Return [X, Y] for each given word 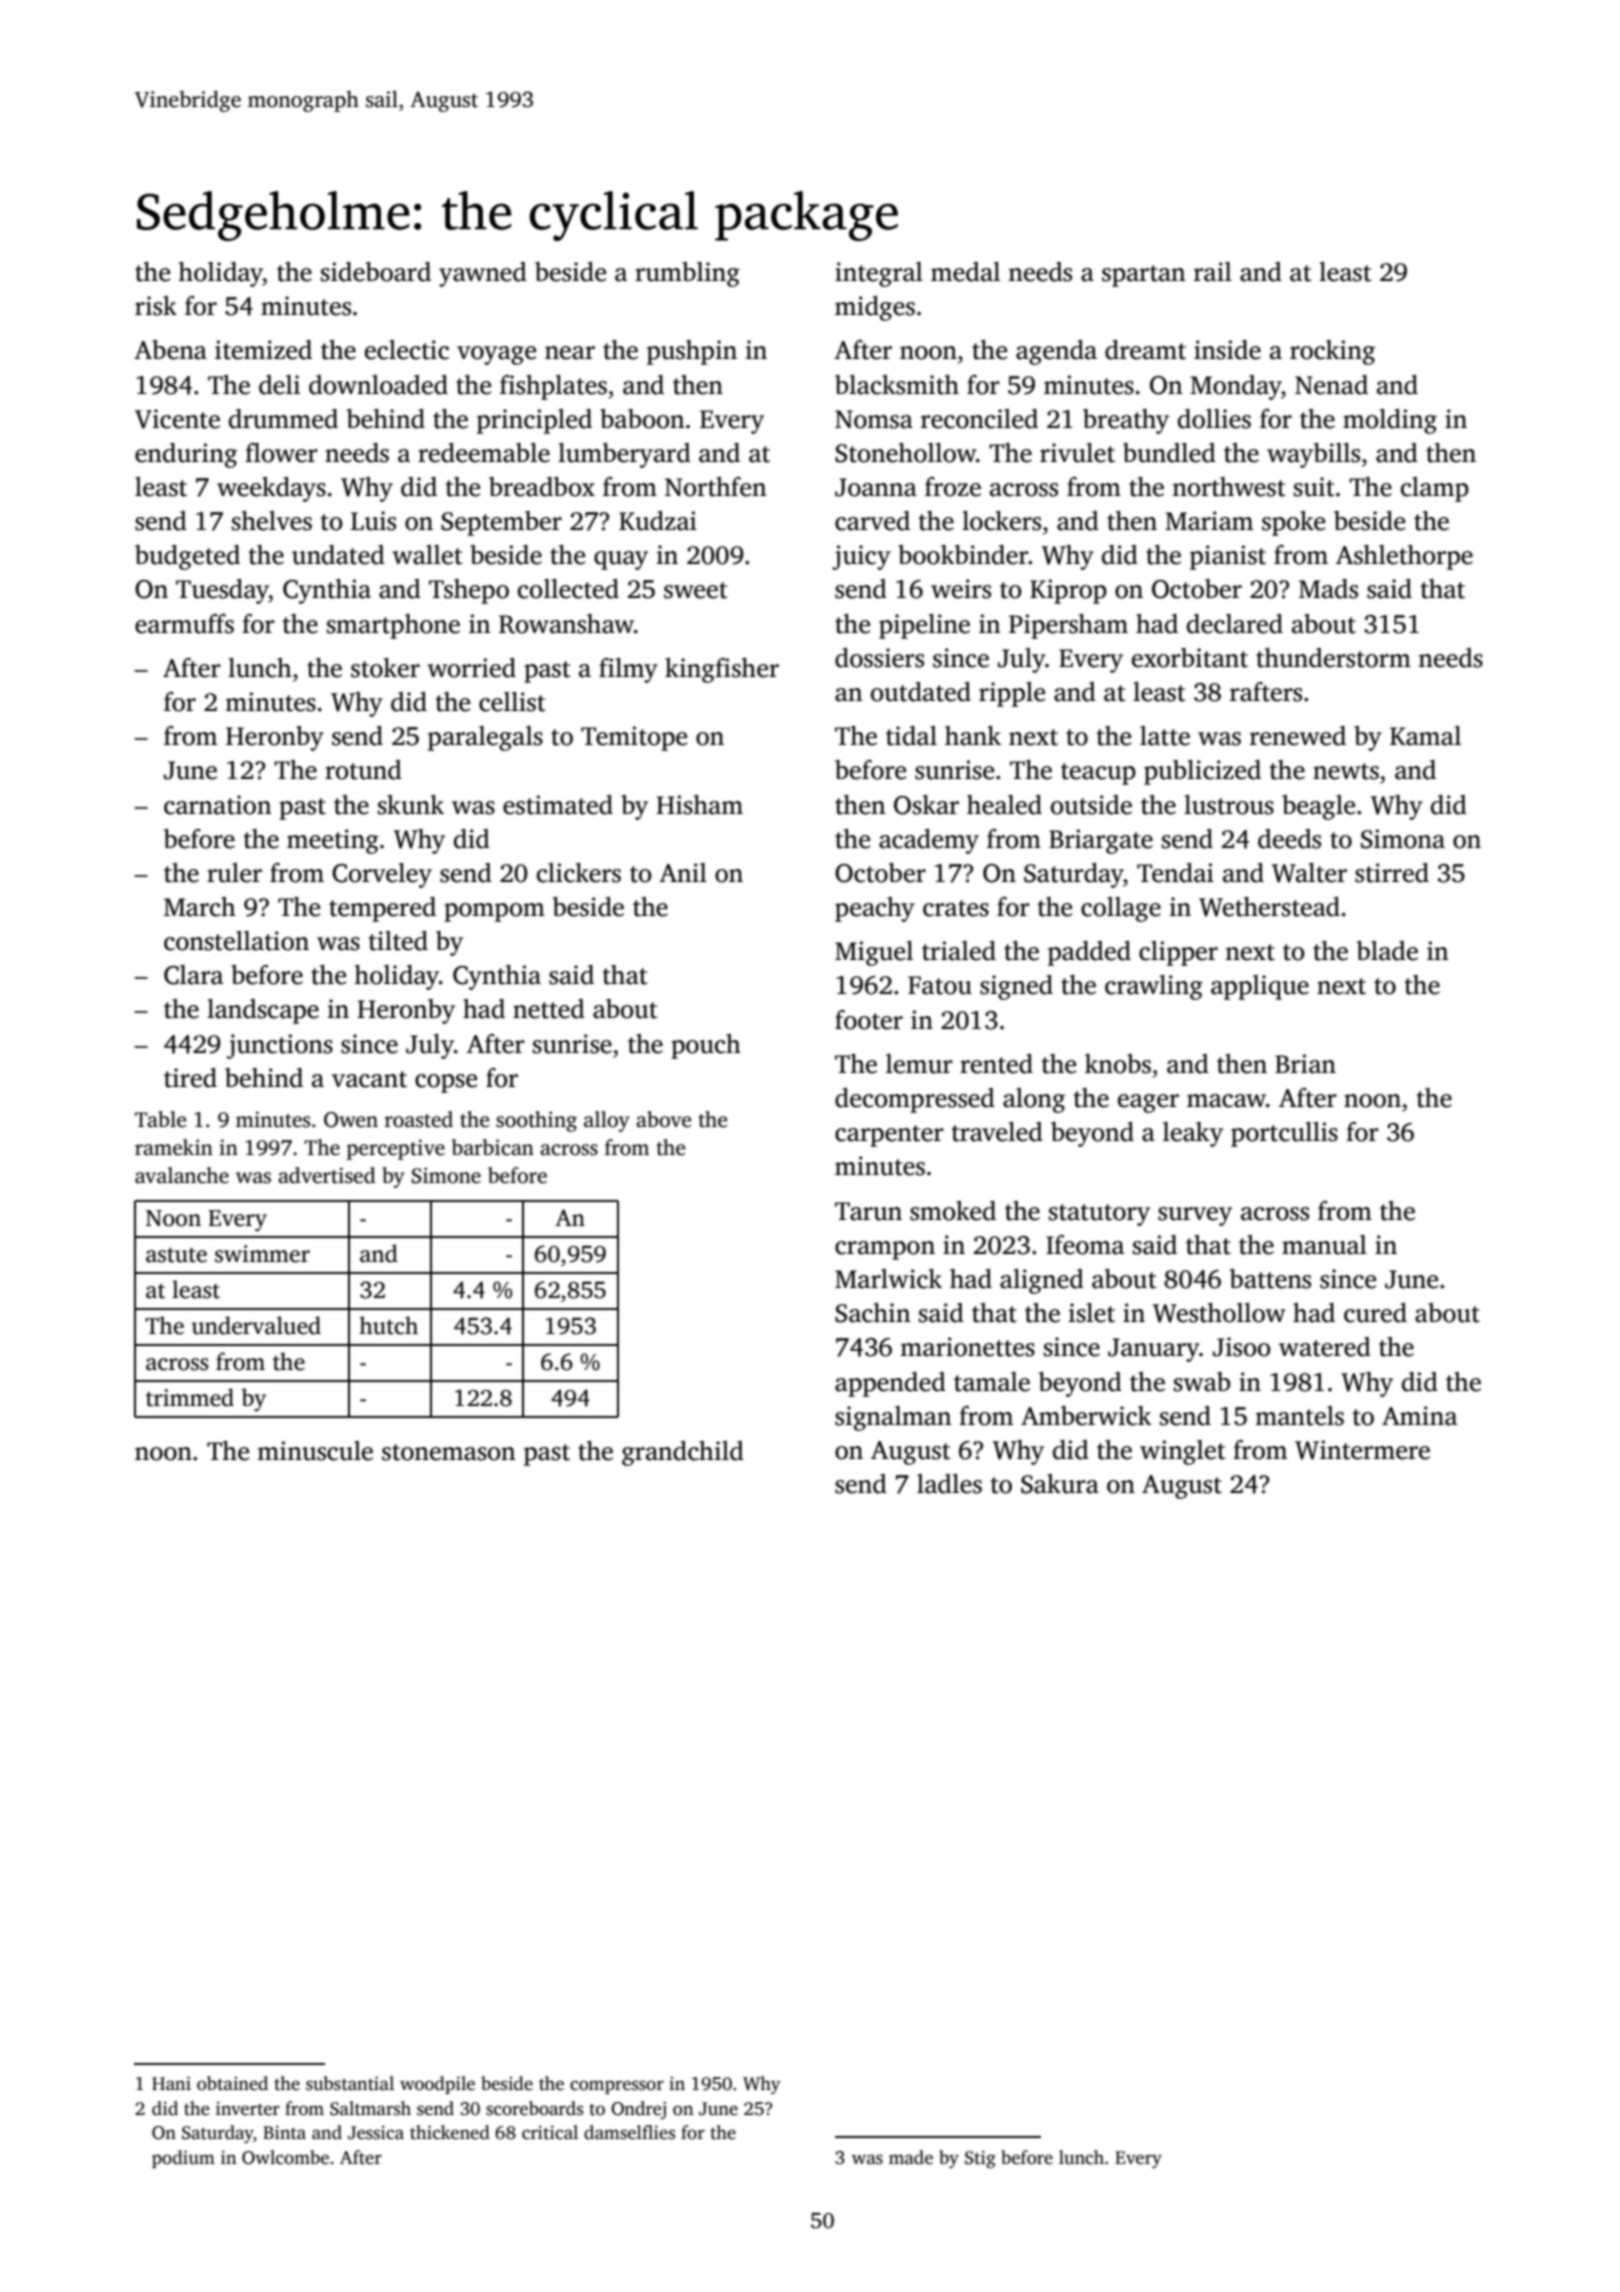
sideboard [376, 272]
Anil [683, 872]
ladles [949, 1484]
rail [1213, 272]
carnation [217, 805]
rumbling [687, 274]
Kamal [1425, 736]
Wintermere [1362, 1450]
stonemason [448, 1452]
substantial [350, 2083]
